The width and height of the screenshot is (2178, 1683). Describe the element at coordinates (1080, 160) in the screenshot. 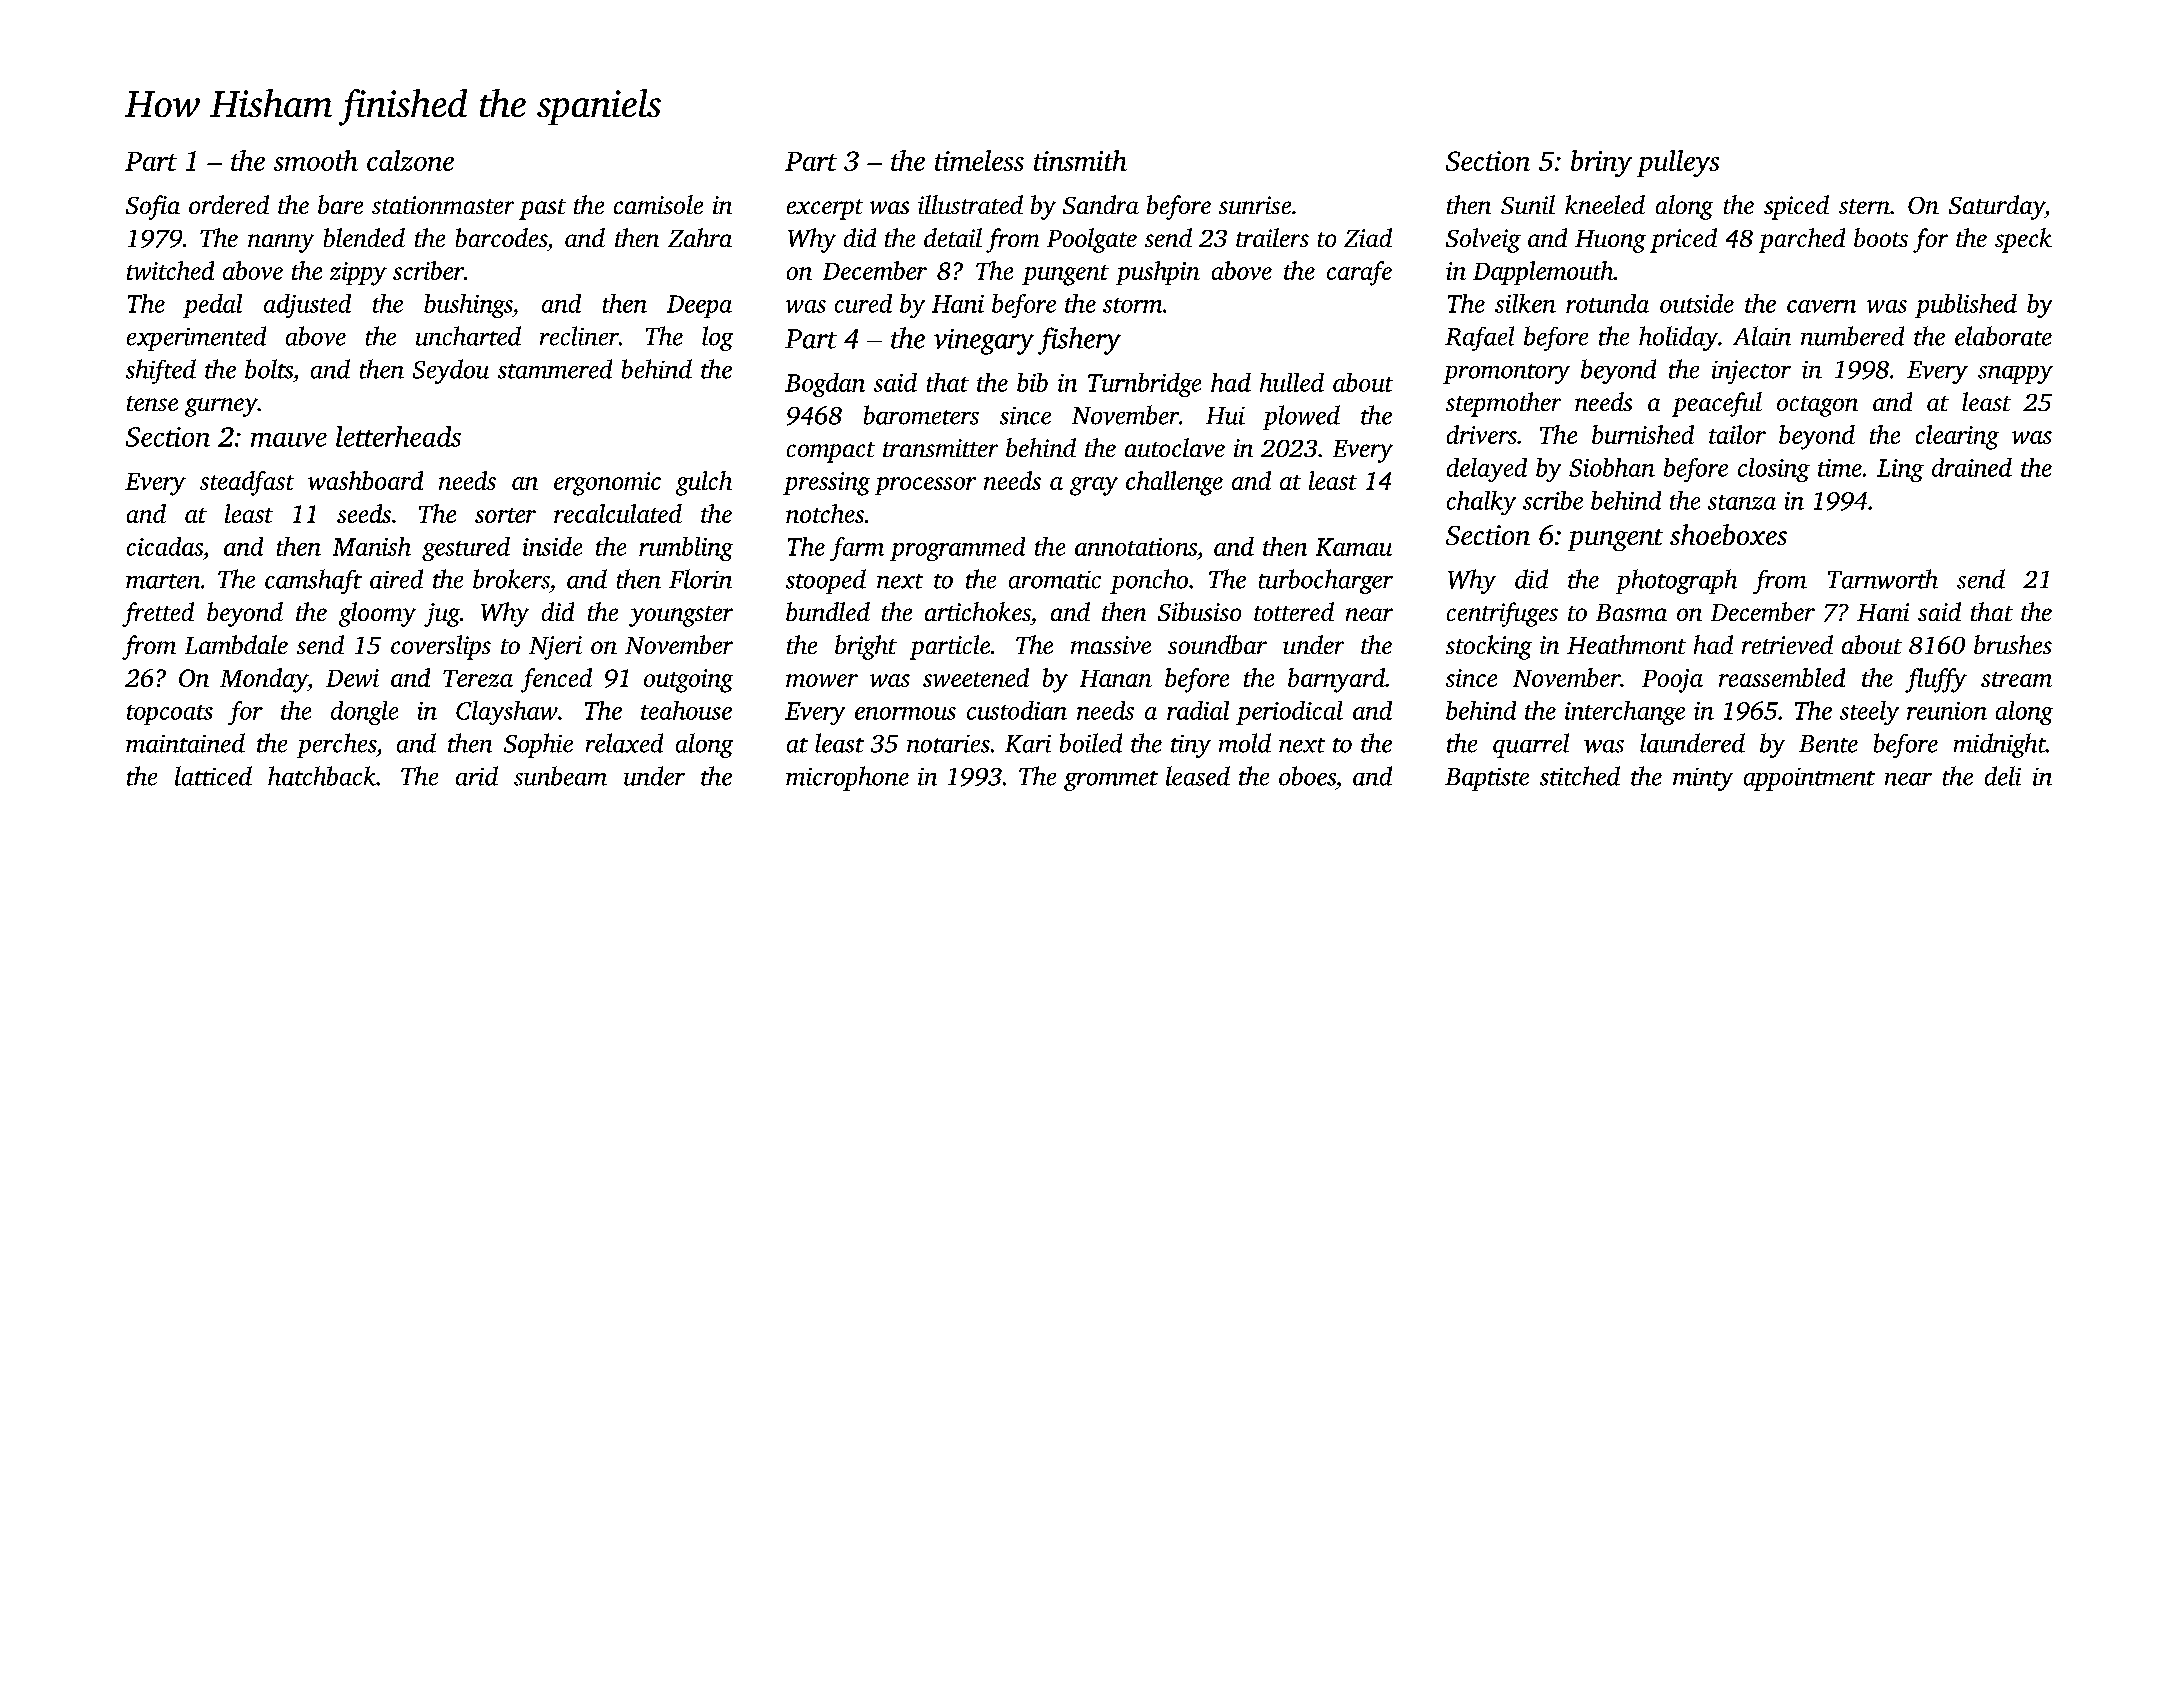

I see `tinsmith` at that location.
